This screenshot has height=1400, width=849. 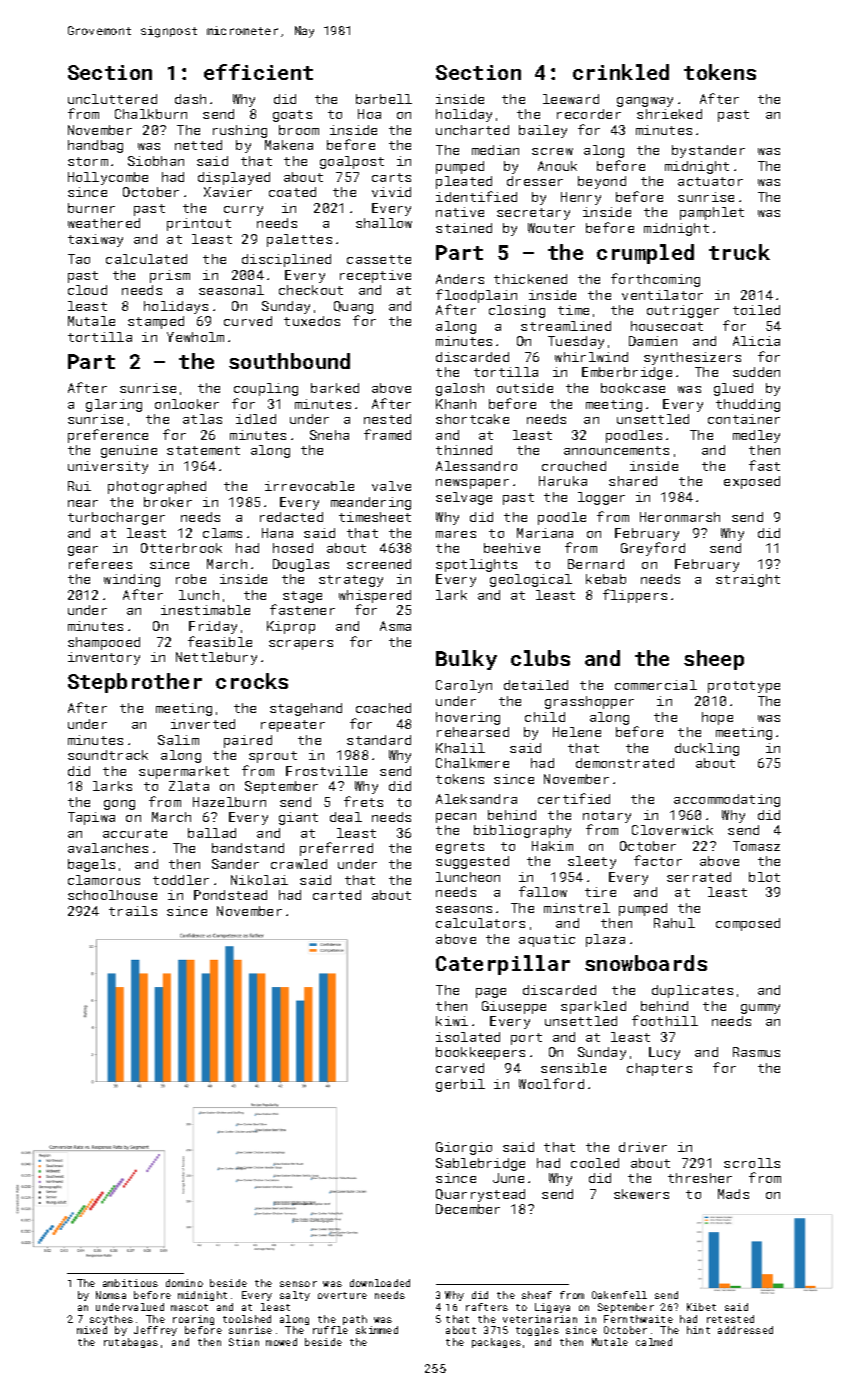 What do you see at coordinates (216, 658) in the screenshot?
I see `Nettlebury` at bounding box center [216, 658].
